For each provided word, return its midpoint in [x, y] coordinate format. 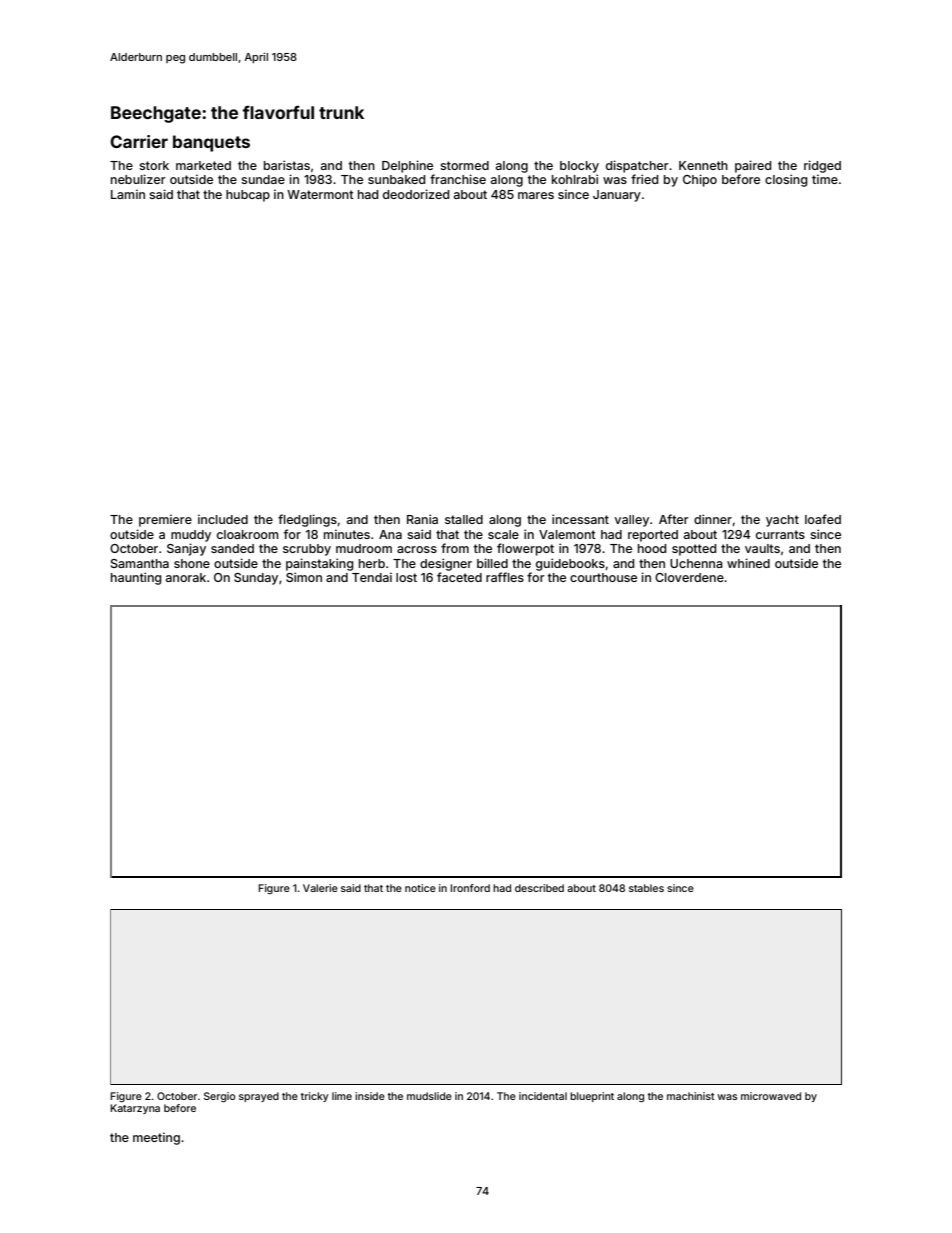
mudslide [429, 1096]
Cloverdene [689, 577]
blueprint [592, 1097]
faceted [459, 577]
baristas [287, 165]
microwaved [771, 1096]
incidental [543, 1096]
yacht [782, 521]
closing [786, 180]
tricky [315, 1097]
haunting [136, 578]
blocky [579, 167]
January [617, 196]
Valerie [320, 888]
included [223, 519]
